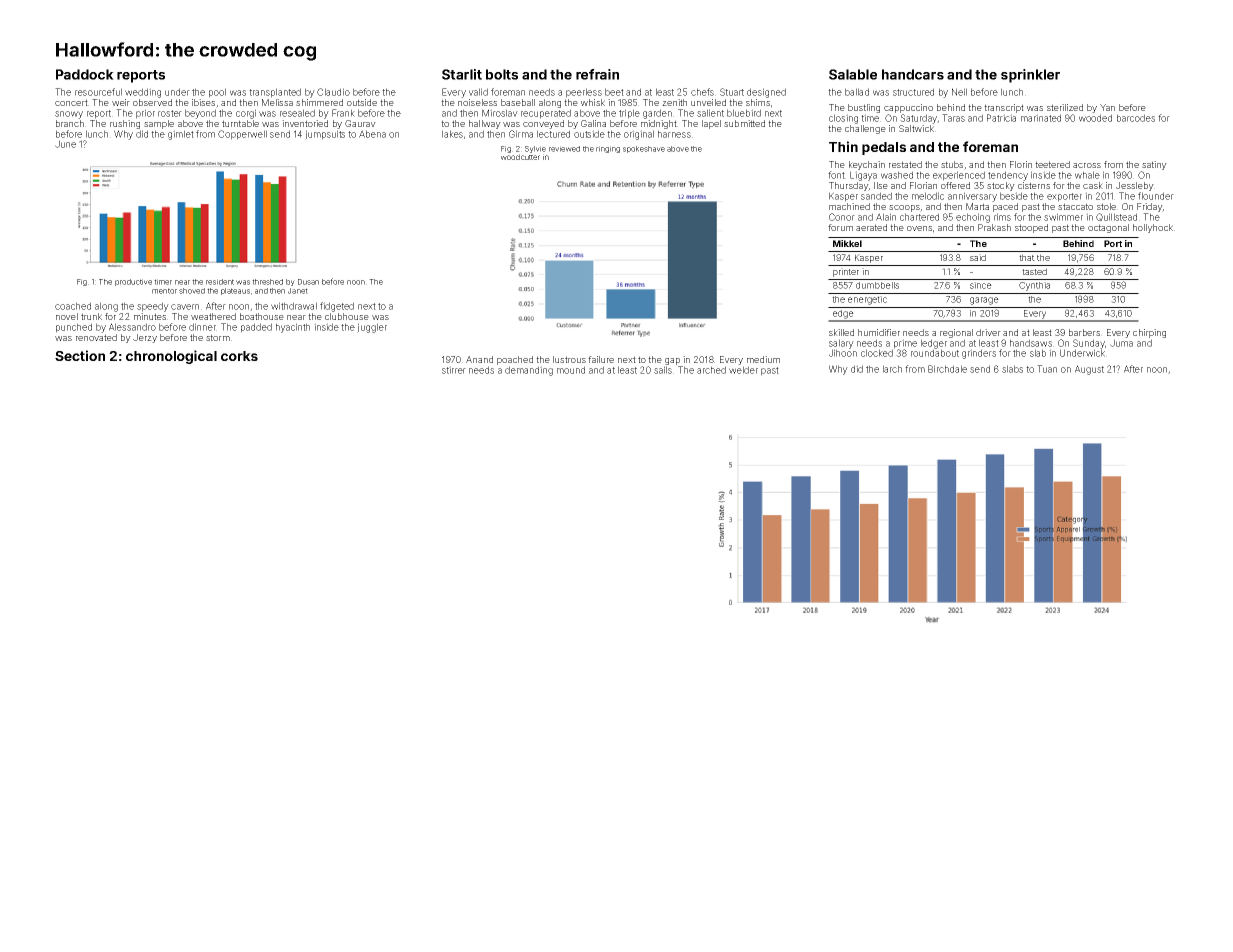  What do you see at coordinates (1136, 118) in the screenshot?
I see `barcodes` at bounding box center [1136, 118].
